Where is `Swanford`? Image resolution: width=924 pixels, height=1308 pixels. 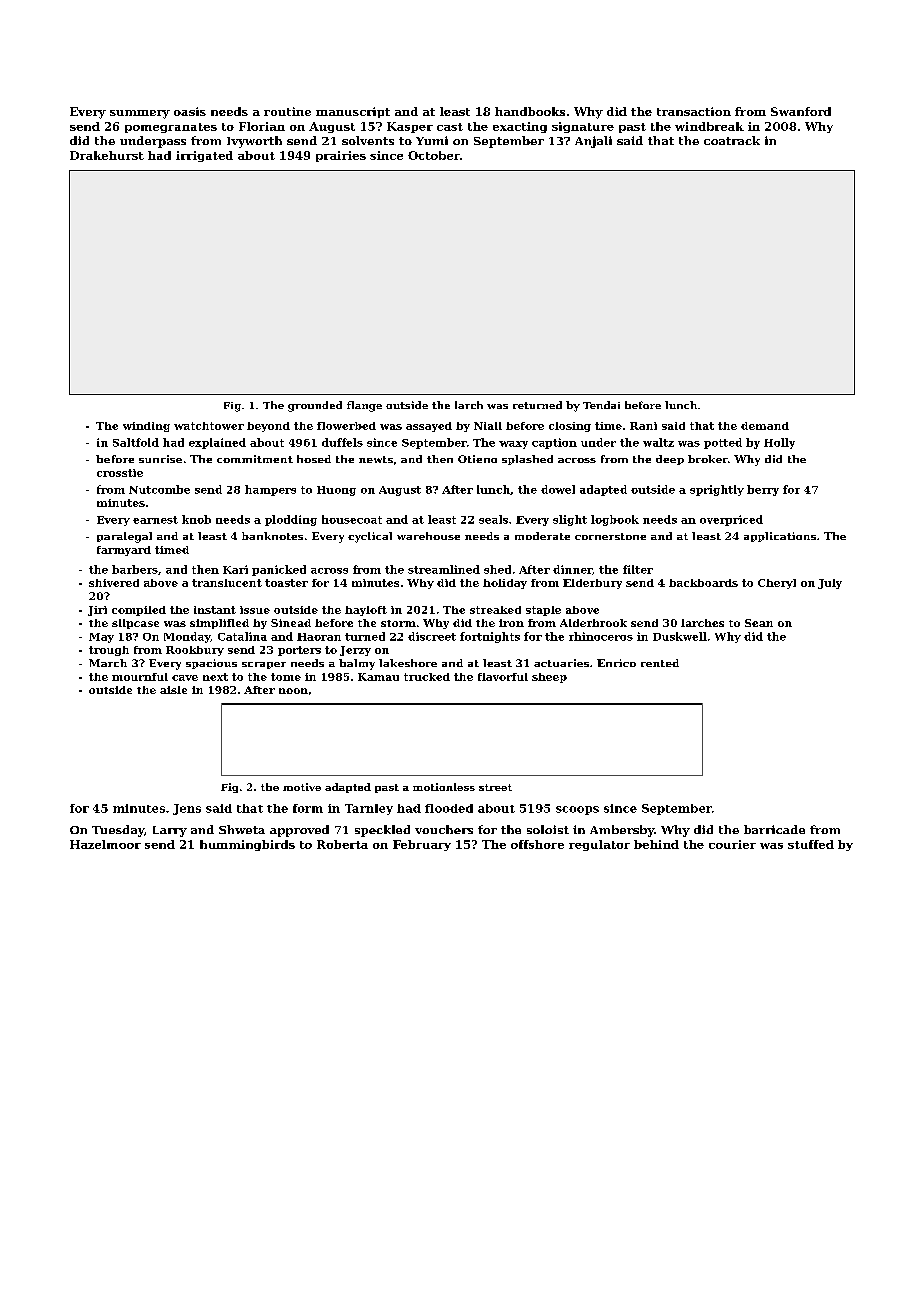 Swanford is located at coordinates (801, 111).
